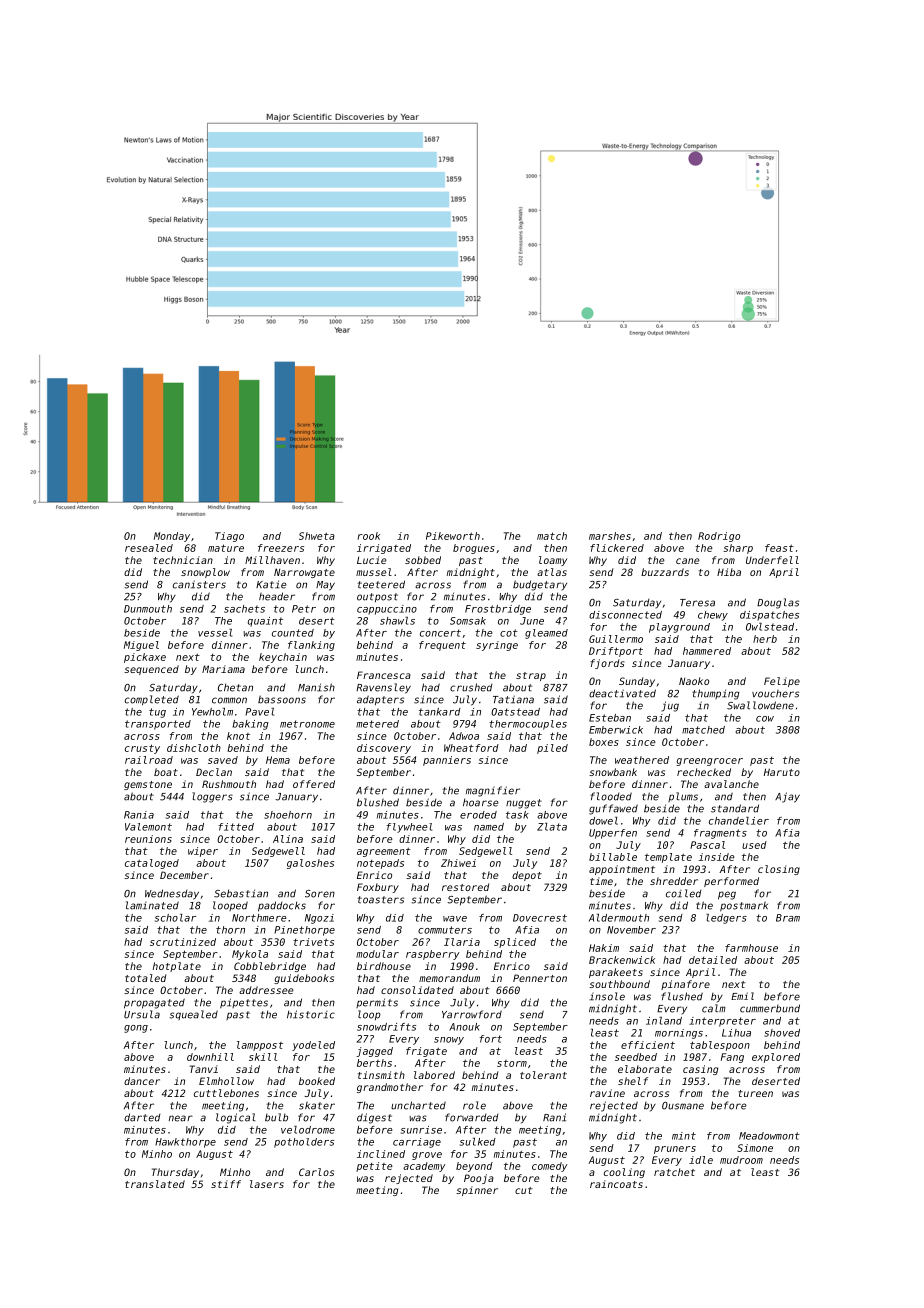  I want to click on restored, so click(465, 887).
